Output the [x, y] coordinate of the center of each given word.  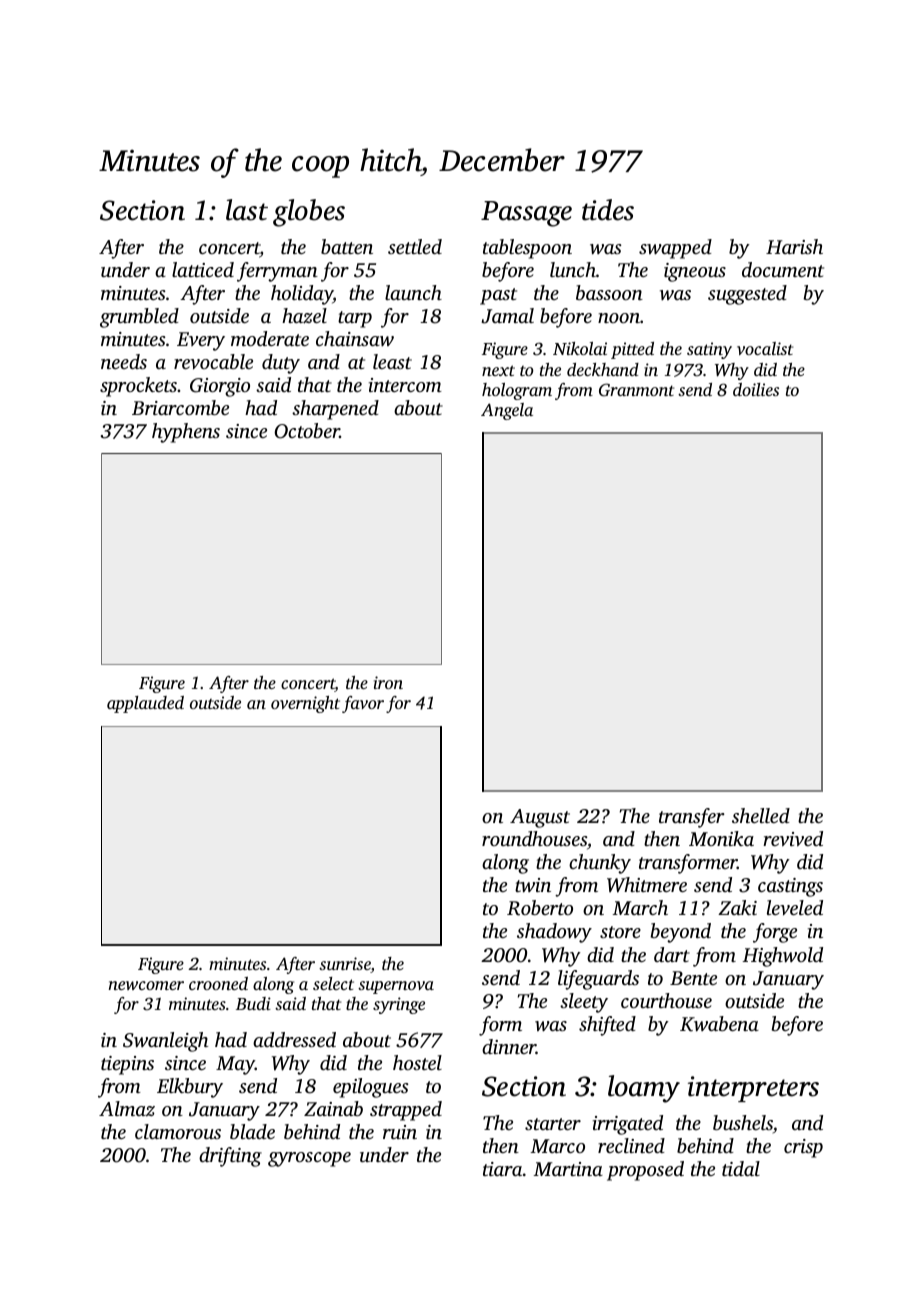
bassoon [609, 292]
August [540, 818]
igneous [695, 272]
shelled [761, 815]
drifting [230, 1157]
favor [363, 704]
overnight [305, 704]
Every [201, 341]
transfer [692, 818]
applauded [145, 704]
